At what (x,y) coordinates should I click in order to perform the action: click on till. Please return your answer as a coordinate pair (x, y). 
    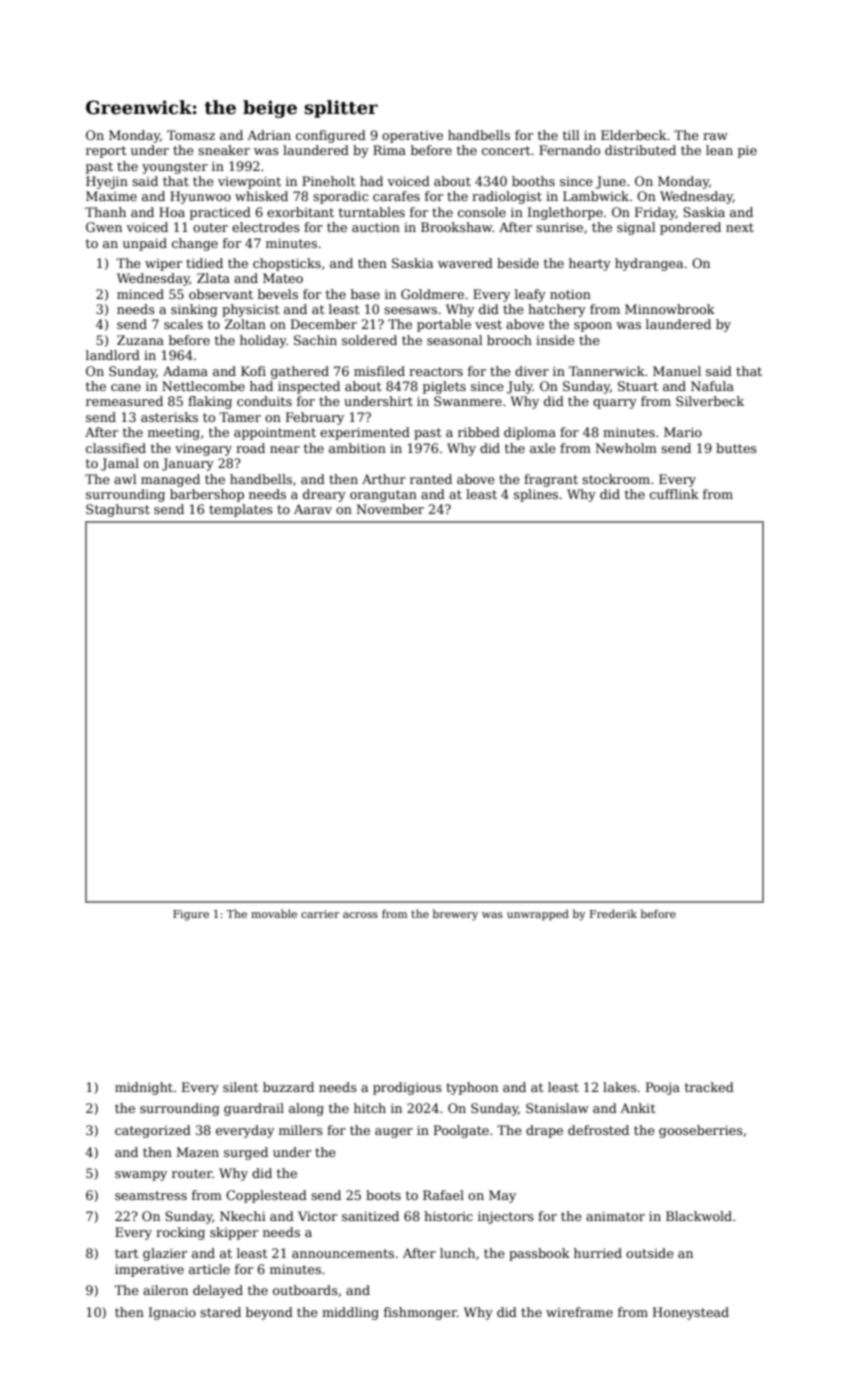
    Looking at the image, I should click on (571, 135).
